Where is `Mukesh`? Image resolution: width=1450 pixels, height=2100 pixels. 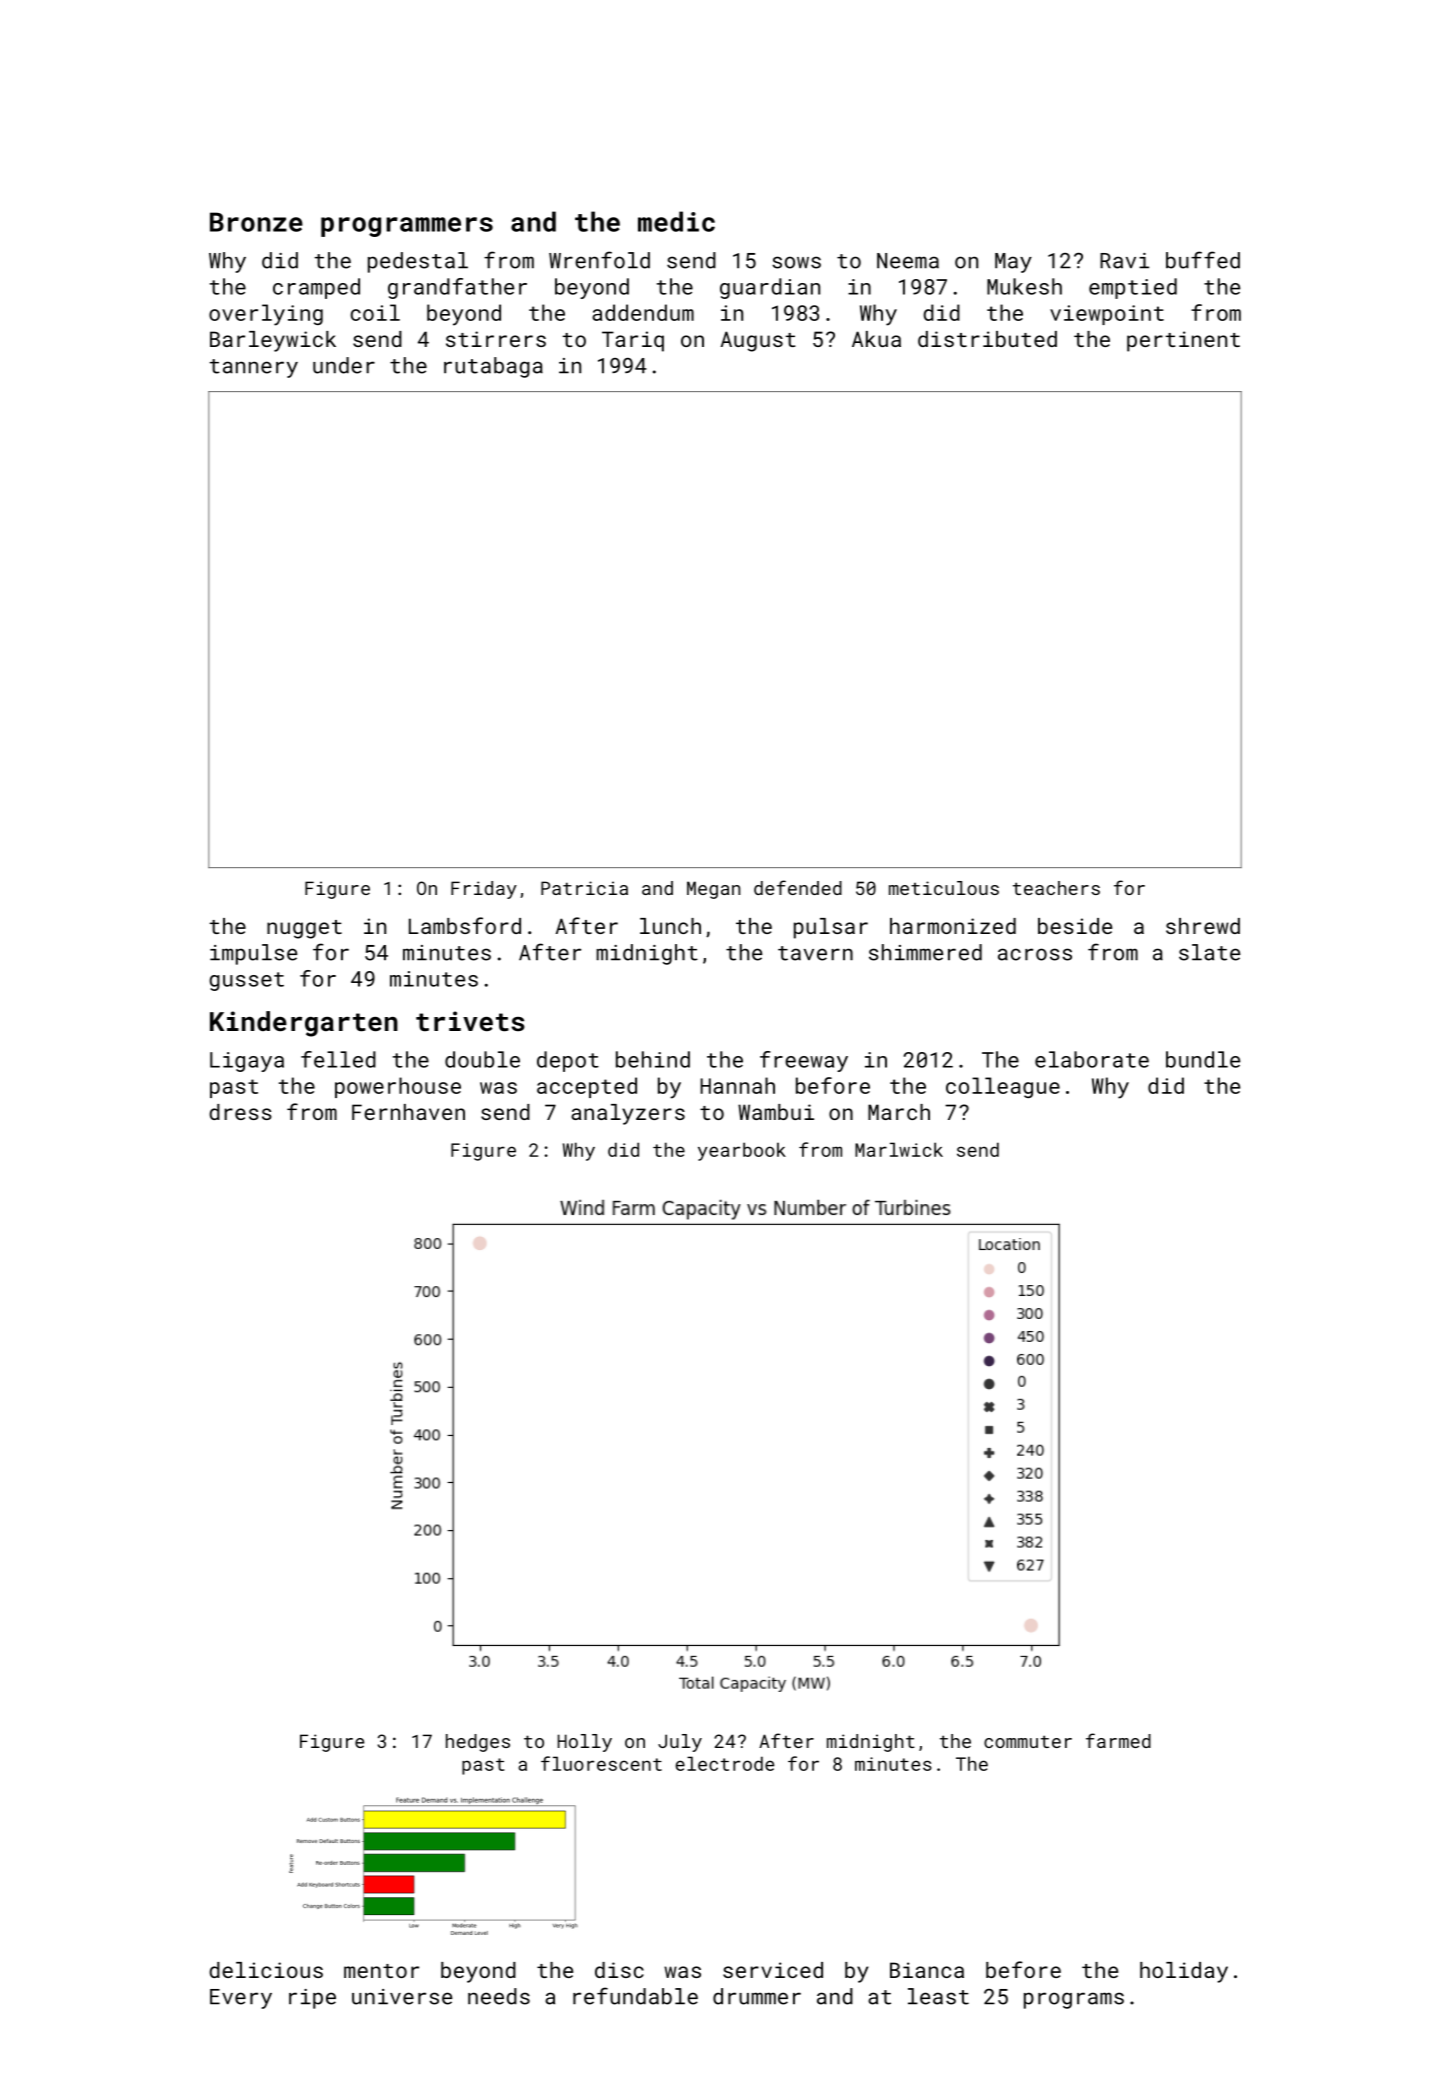
Mukesh is located at coordinates (1024, 286).
